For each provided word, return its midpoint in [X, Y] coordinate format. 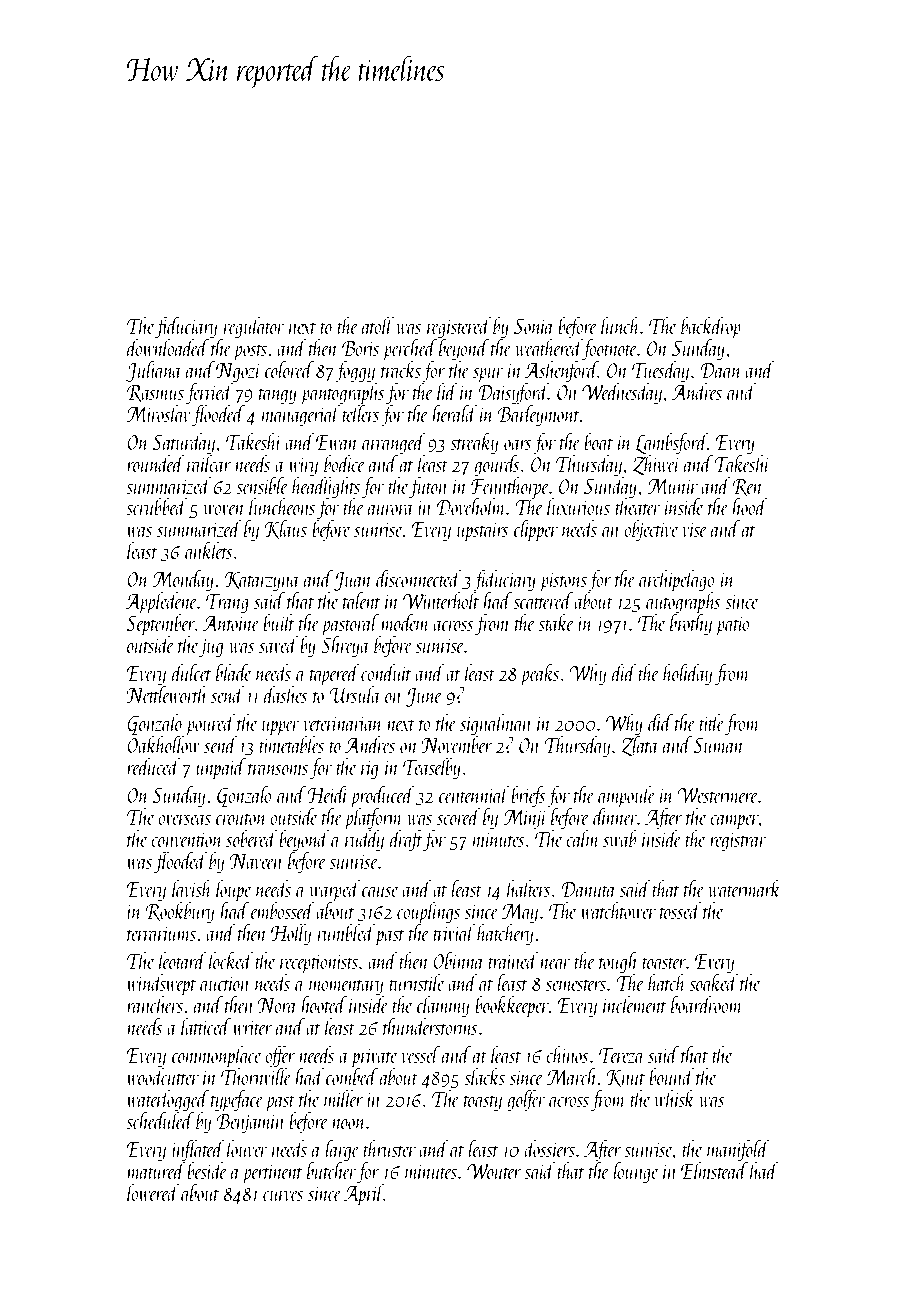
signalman [496, 725]
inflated [198, 1150]
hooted [324, 1004]
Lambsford [671, 443]
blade [233, 672]
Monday [183, 581]
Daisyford [513, 393]
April [364, 1194]
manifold [738, 1150]
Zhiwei [656, 464]
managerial [301, 416]
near [555, 964]
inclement [635, 1004]
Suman [719, 745]
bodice [344, 463]
